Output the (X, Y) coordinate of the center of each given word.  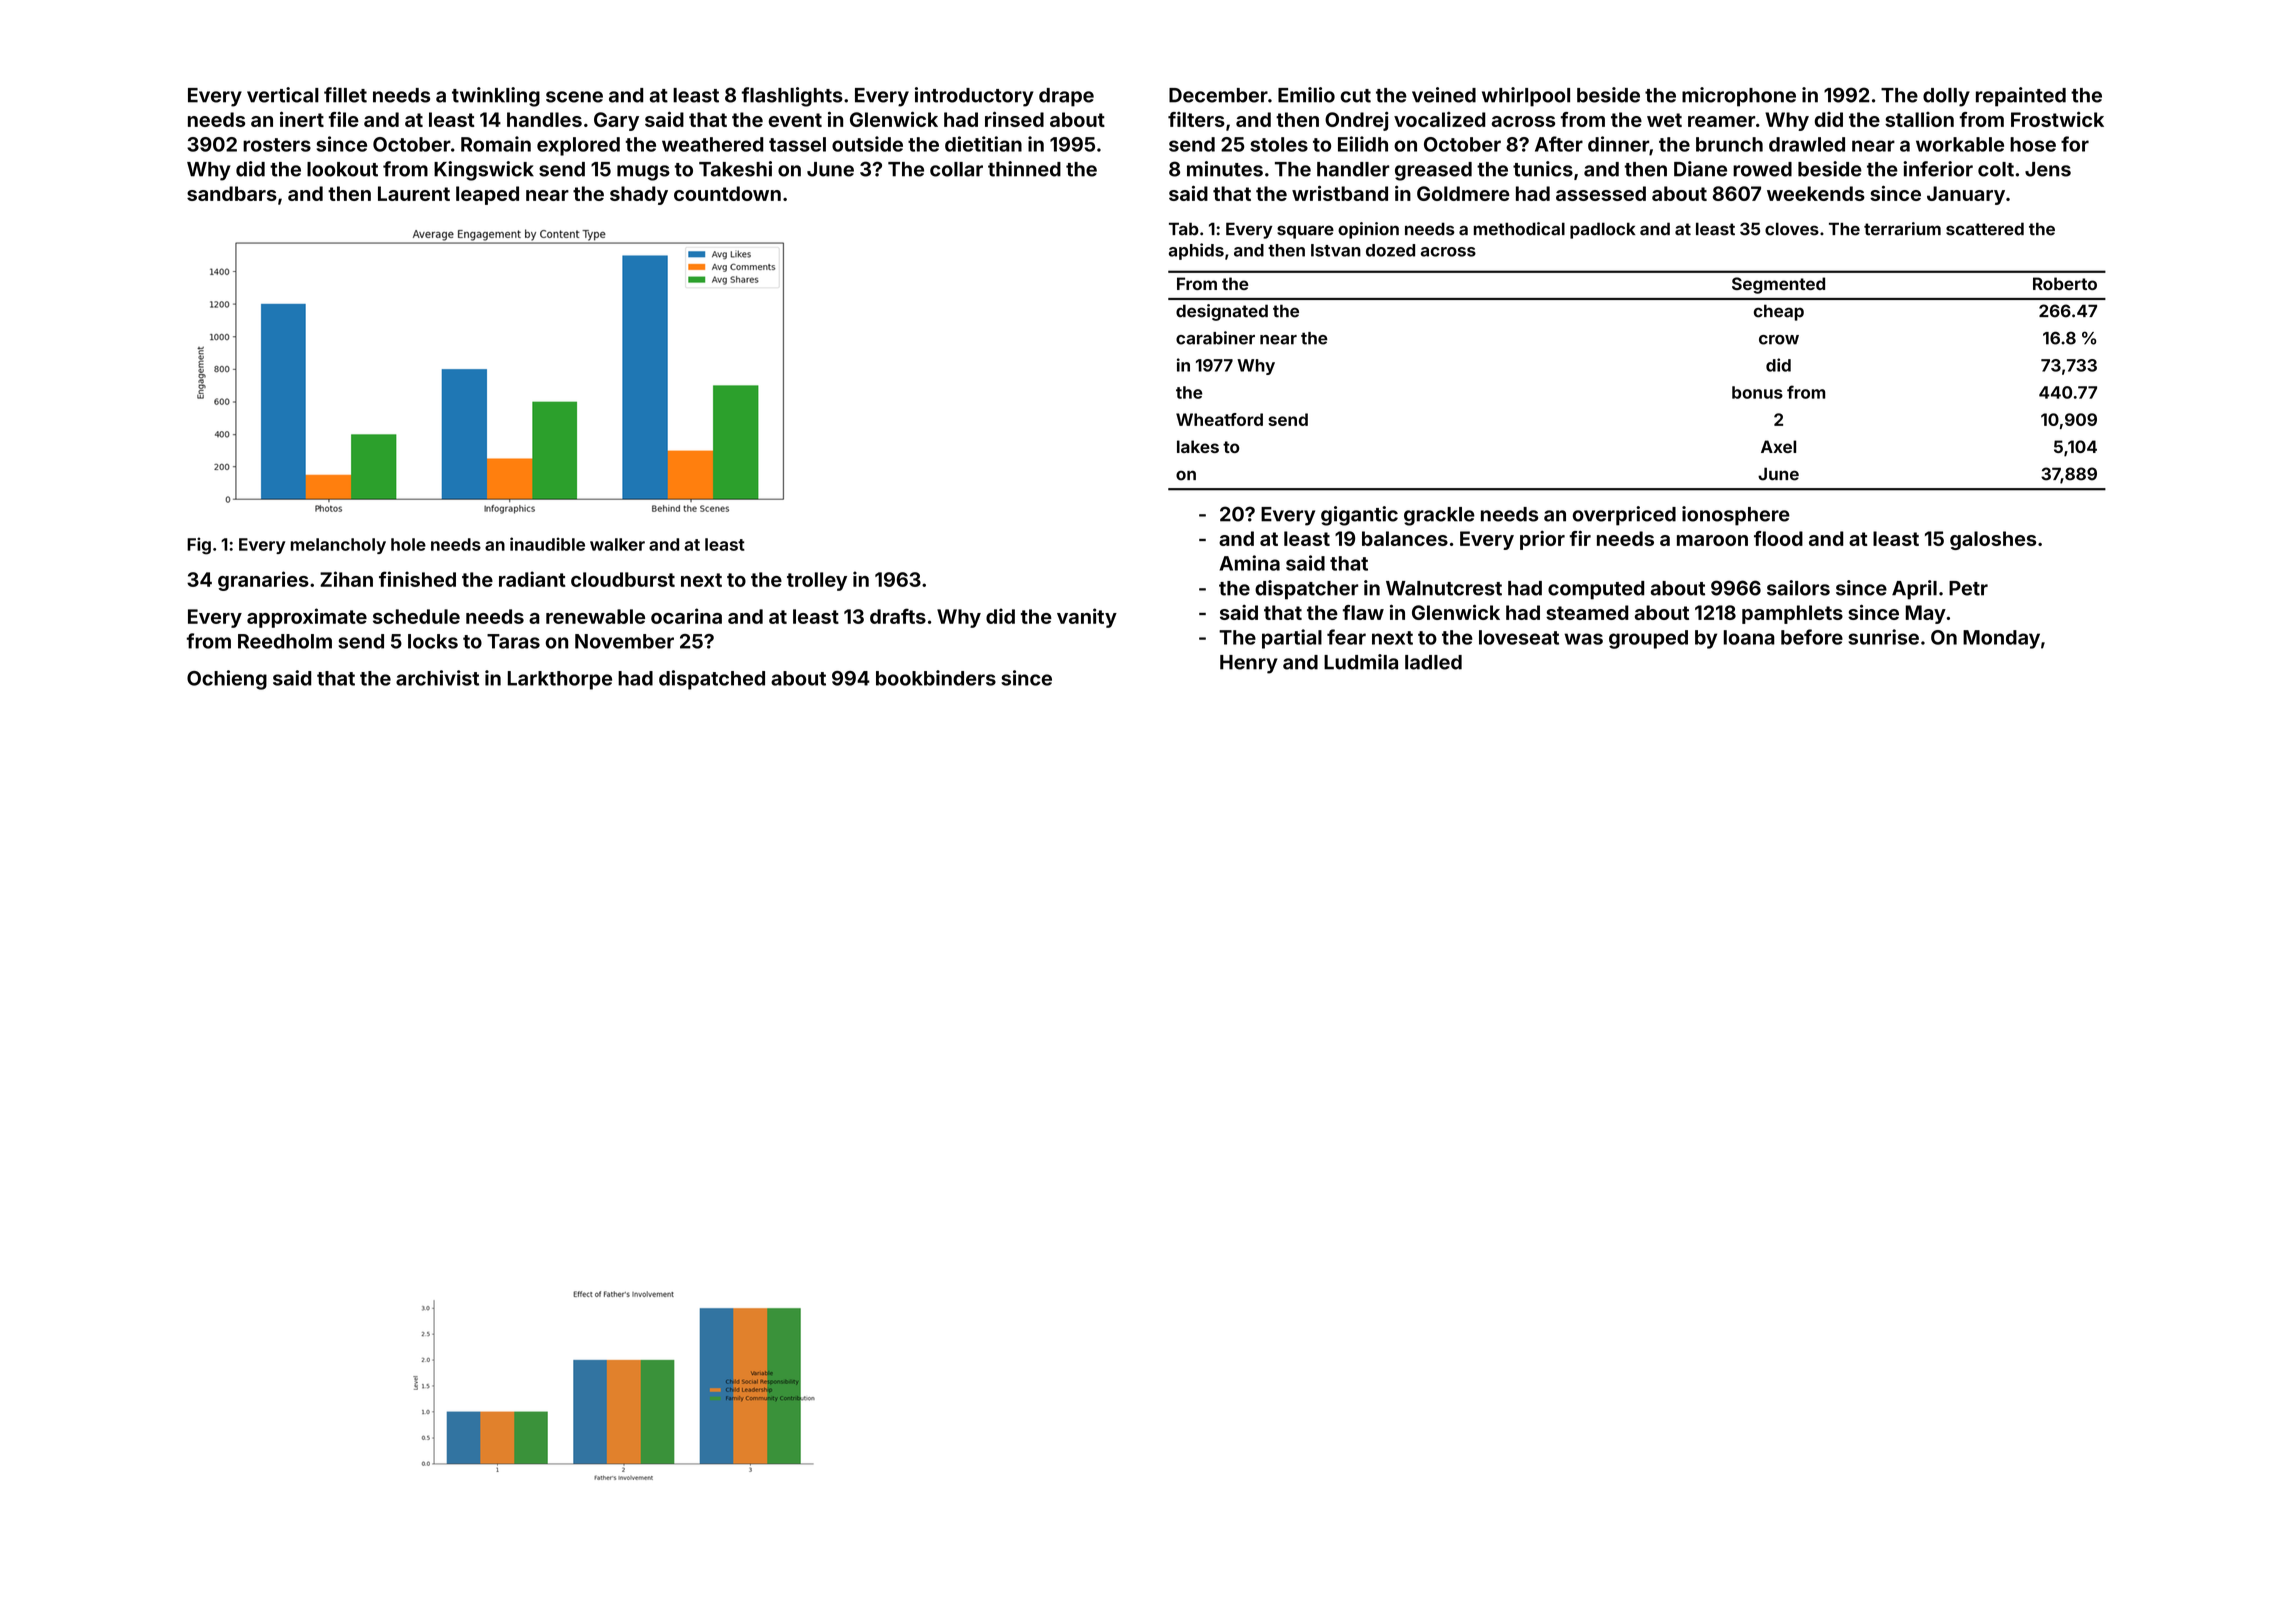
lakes (1198, 446)
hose (2033, 144)
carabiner (1215, 338)
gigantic (1359, 516)
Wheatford (1219, 419)
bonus (1757, 392)
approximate (307, 618)
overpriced (1624, 516)
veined (1444, 95)
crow (1779, 340)
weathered (713, 144)
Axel (1778, 446)
